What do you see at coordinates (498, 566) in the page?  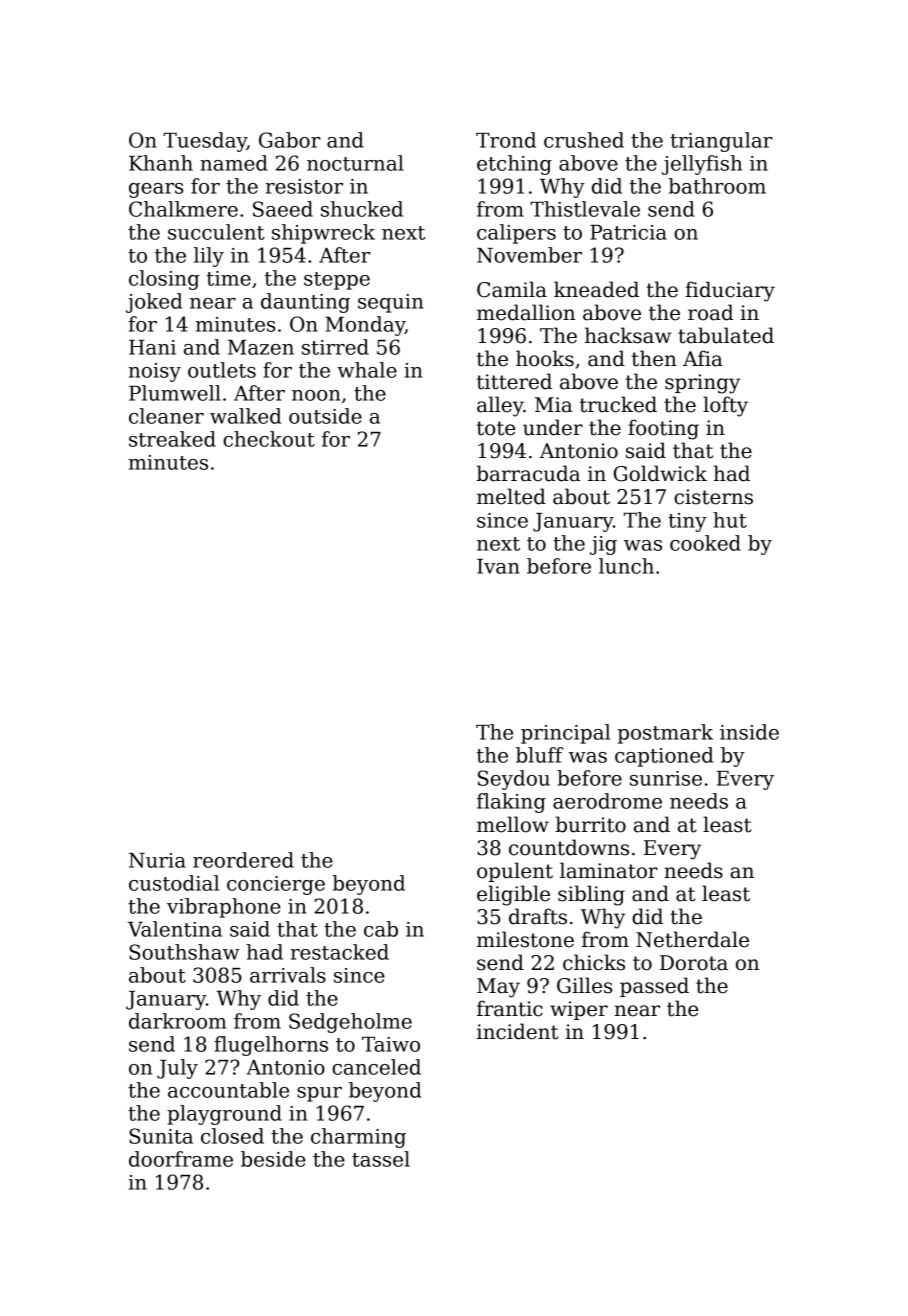 I see `Ivan` at bounding box center [498, 566].
